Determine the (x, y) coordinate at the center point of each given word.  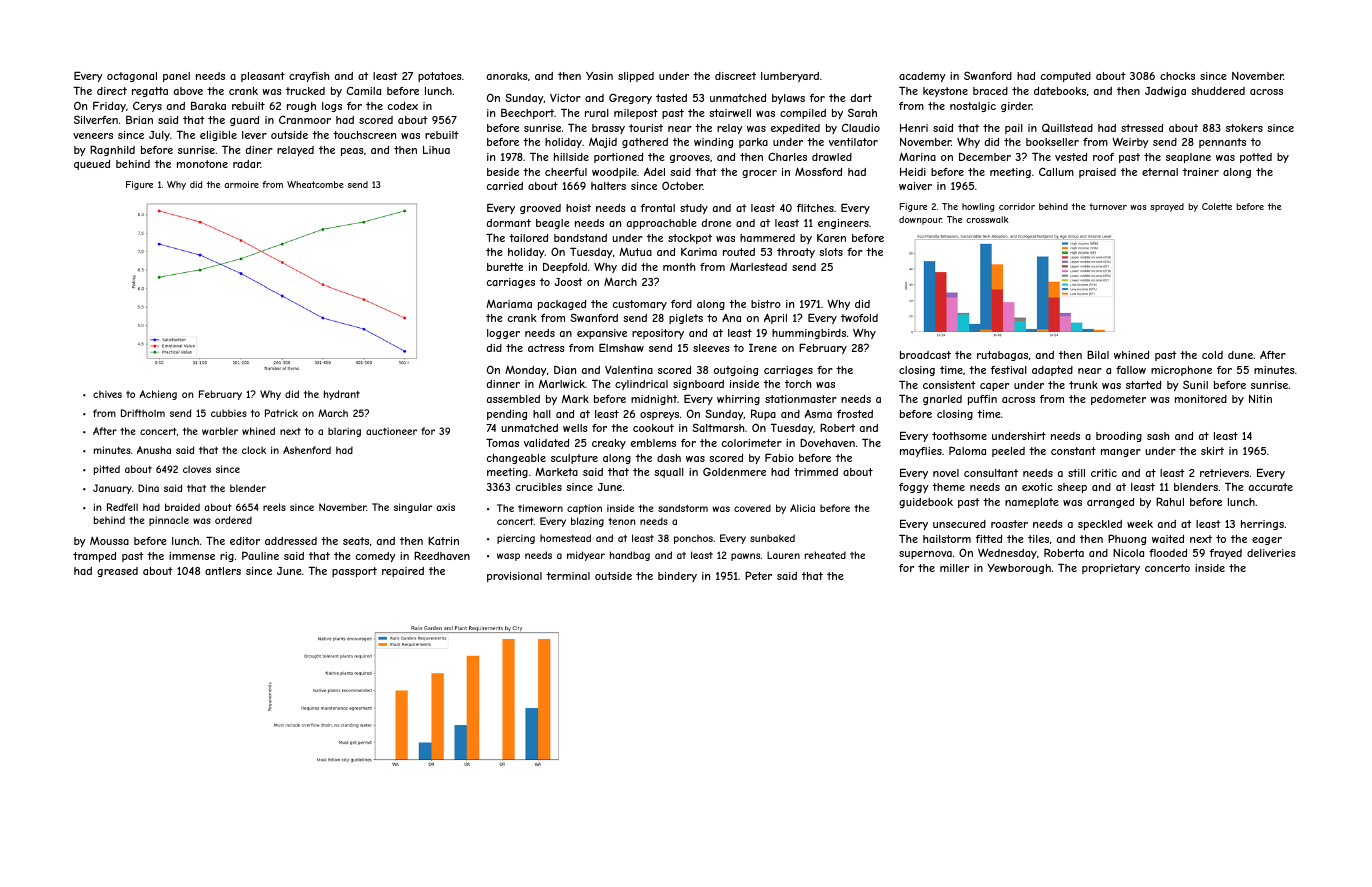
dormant (509, 223)
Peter (758, 575)
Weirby (1130, 142)
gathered (645, 143)
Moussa (109, 541)
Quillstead (1067, 127)
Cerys (147, 106)
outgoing (736, 371)
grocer (759, 174)
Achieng (158, 395)
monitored (1201, 399)
